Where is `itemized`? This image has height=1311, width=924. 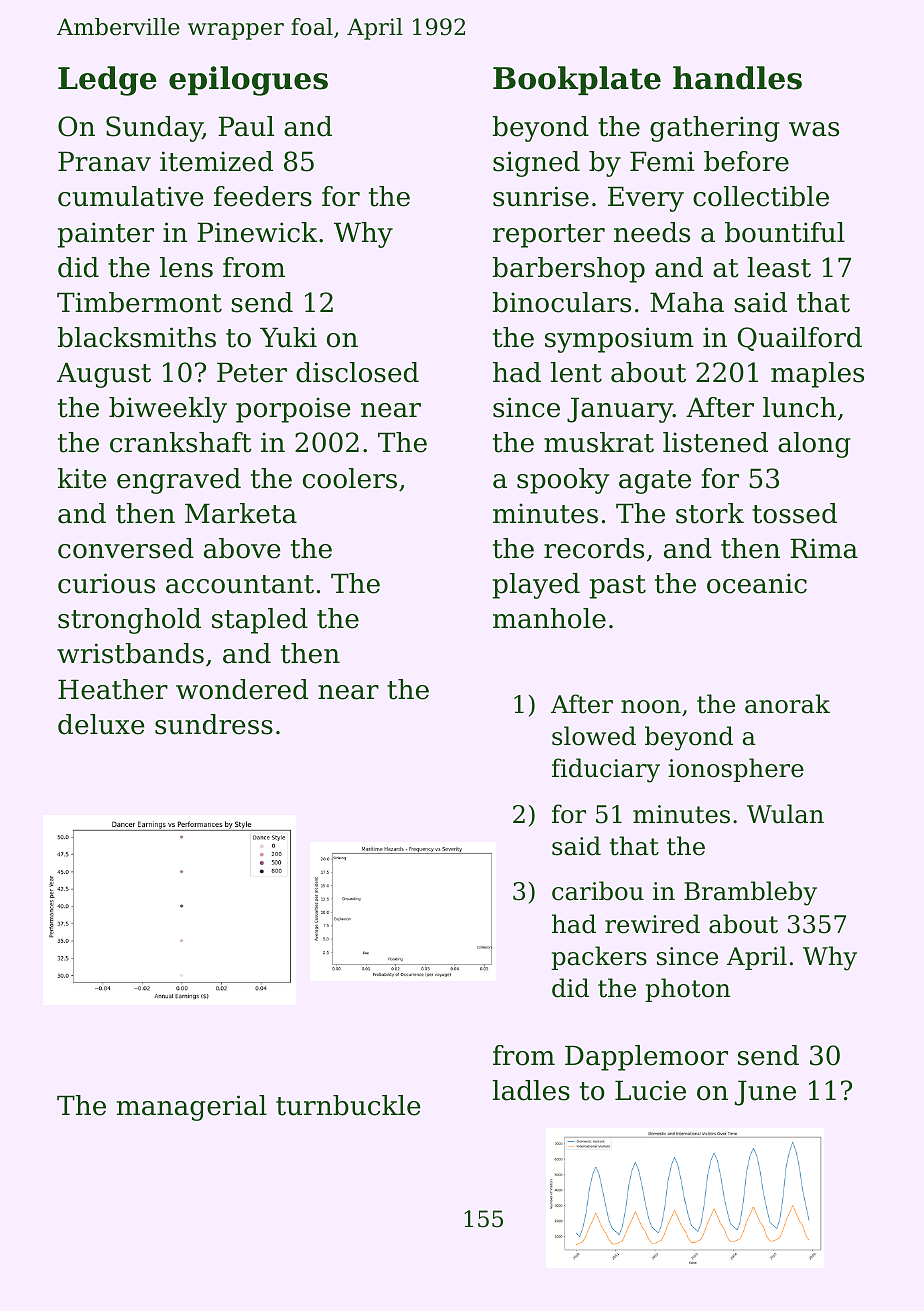 itemized is located at coordinates (216, 161).
